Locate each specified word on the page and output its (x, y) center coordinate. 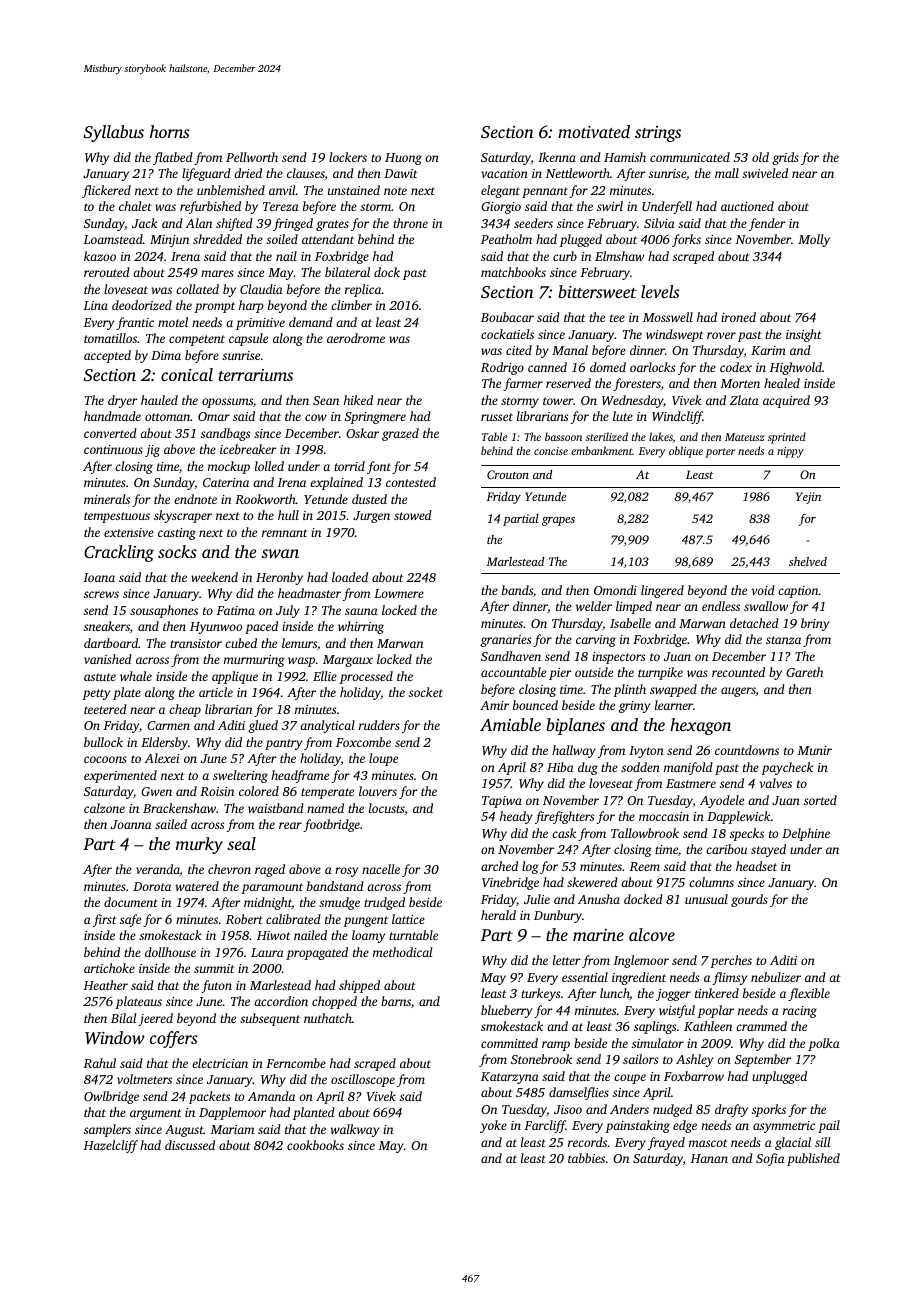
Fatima (235, 610)
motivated (594, 131)
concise (551, 451)
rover (721, 335)
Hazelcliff (110, 1146)
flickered (106, 191)
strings (658, 134)
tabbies (586, 1158)
